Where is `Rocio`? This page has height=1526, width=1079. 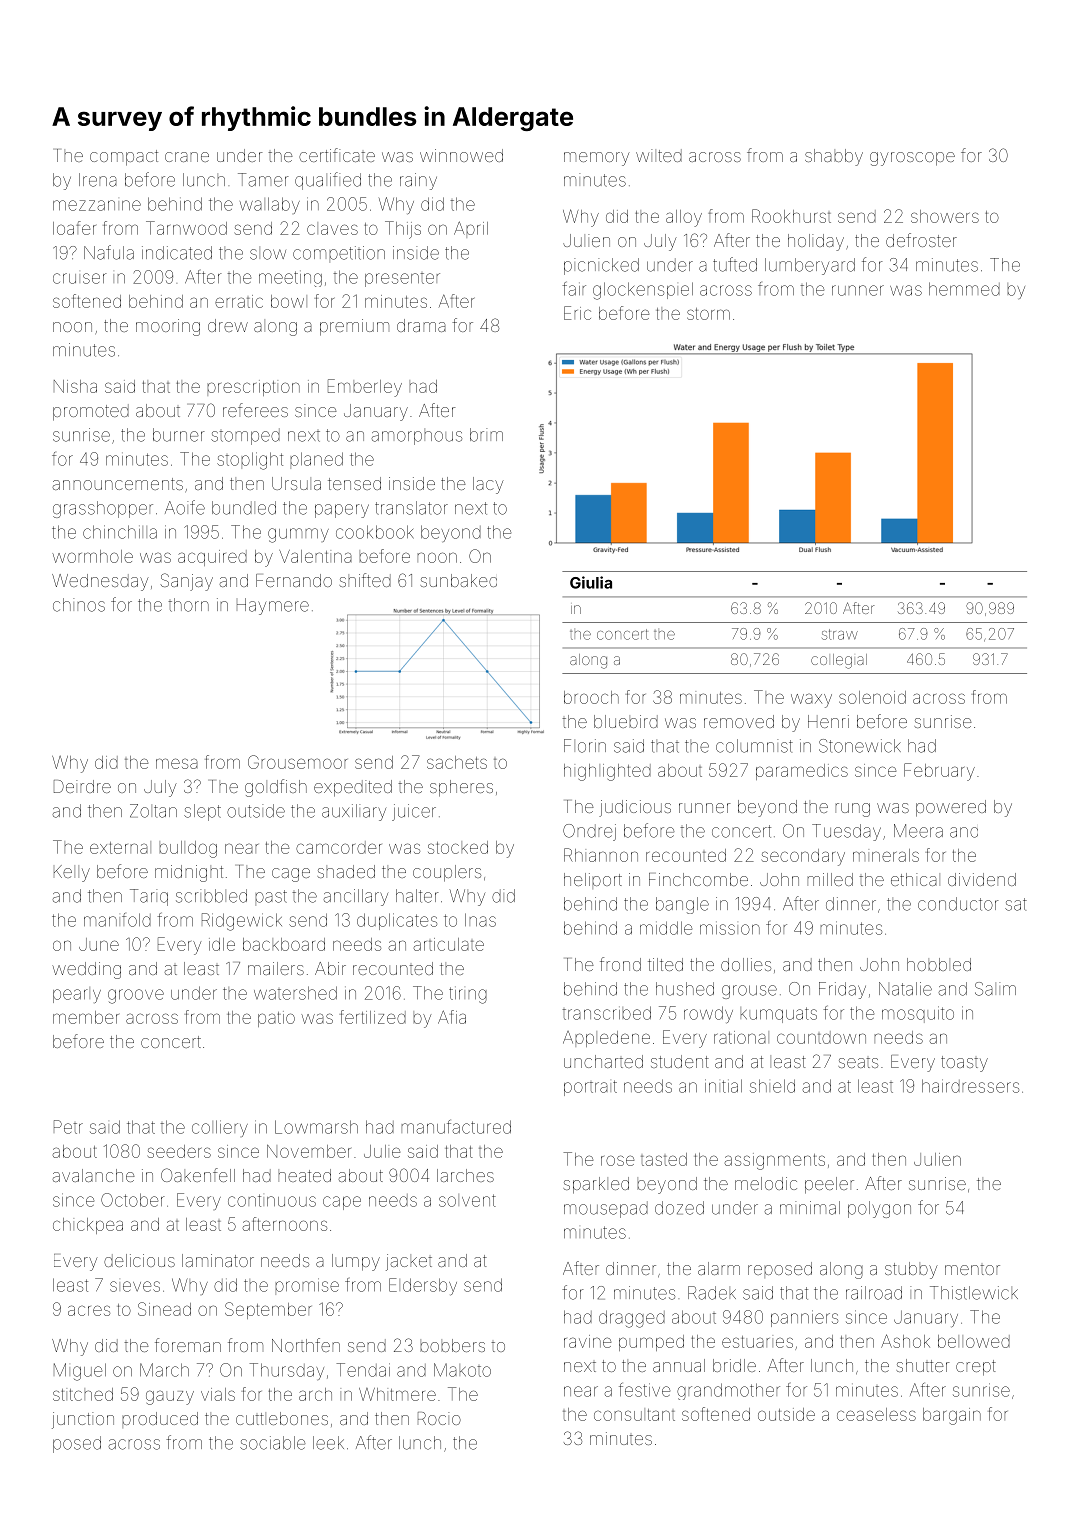 Rocio is located at coordinates (439, 1418).
